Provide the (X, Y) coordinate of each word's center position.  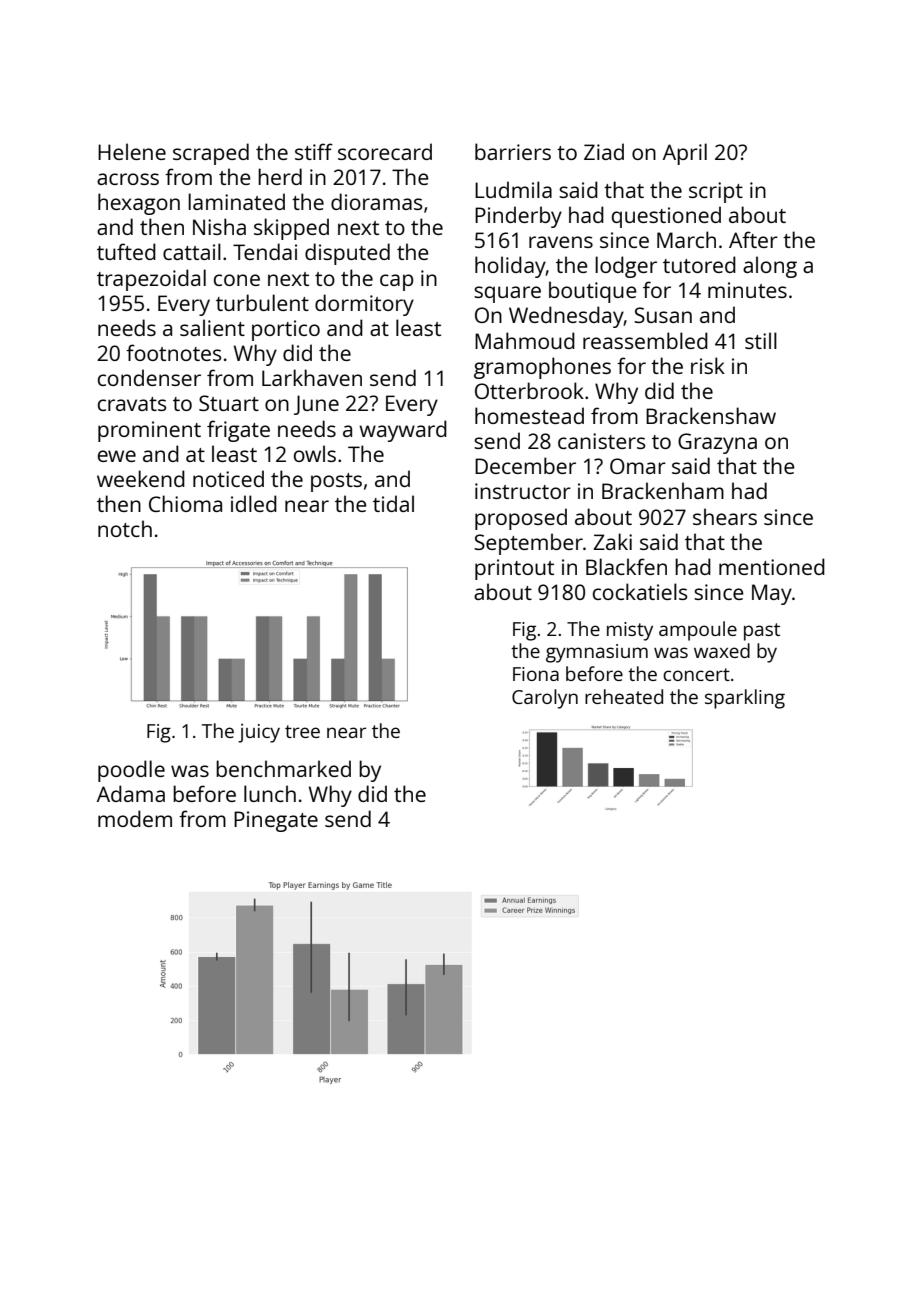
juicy (259, 733)
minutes (747, 290)
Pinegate (276, 821)
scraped (211, 154)
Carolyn (545, 699)
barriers (513, 151)
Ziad (604, 151)
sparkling (745, 699)
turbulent (262, 302)
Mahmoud (525, 340)
